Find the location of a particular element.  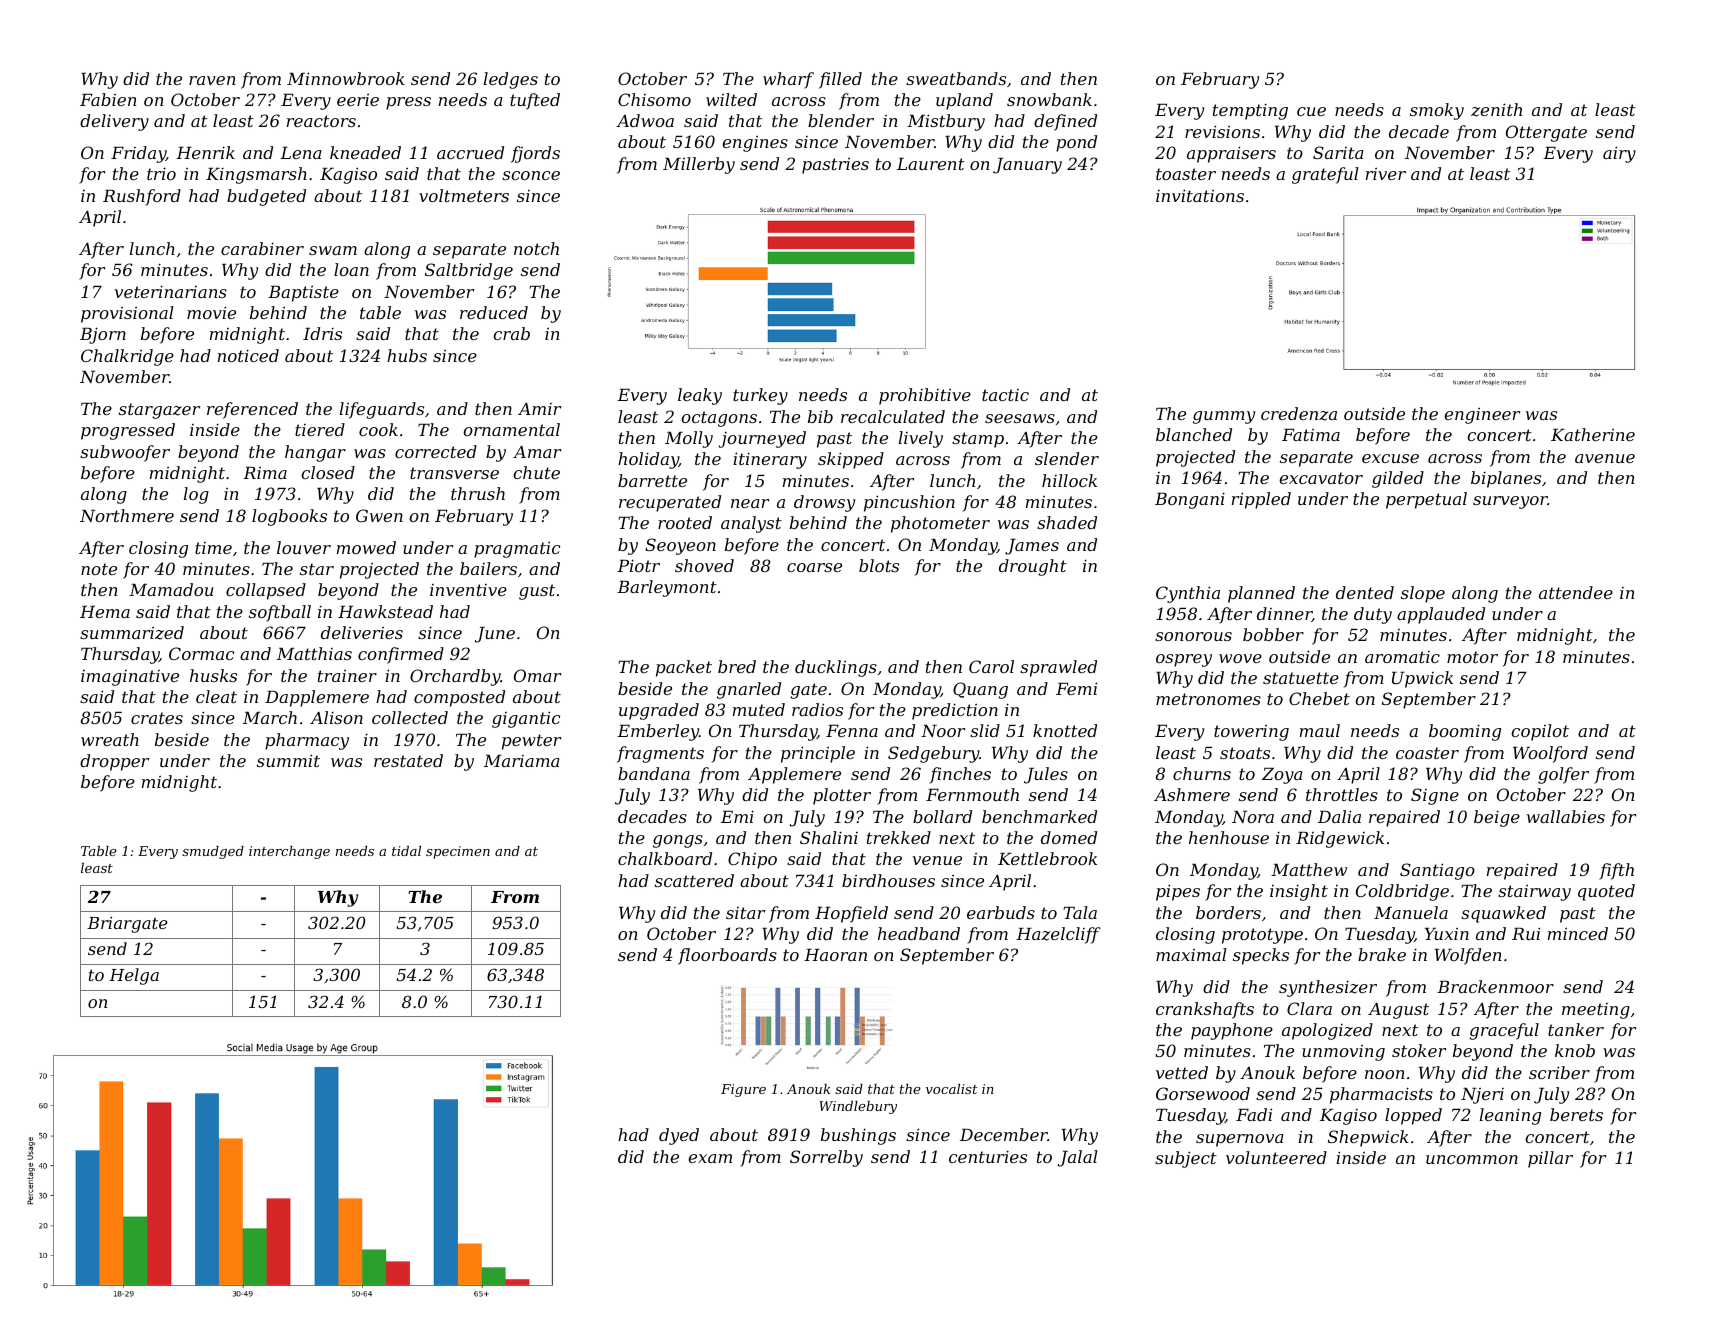

specimen is located at coordinates (458, 852).
